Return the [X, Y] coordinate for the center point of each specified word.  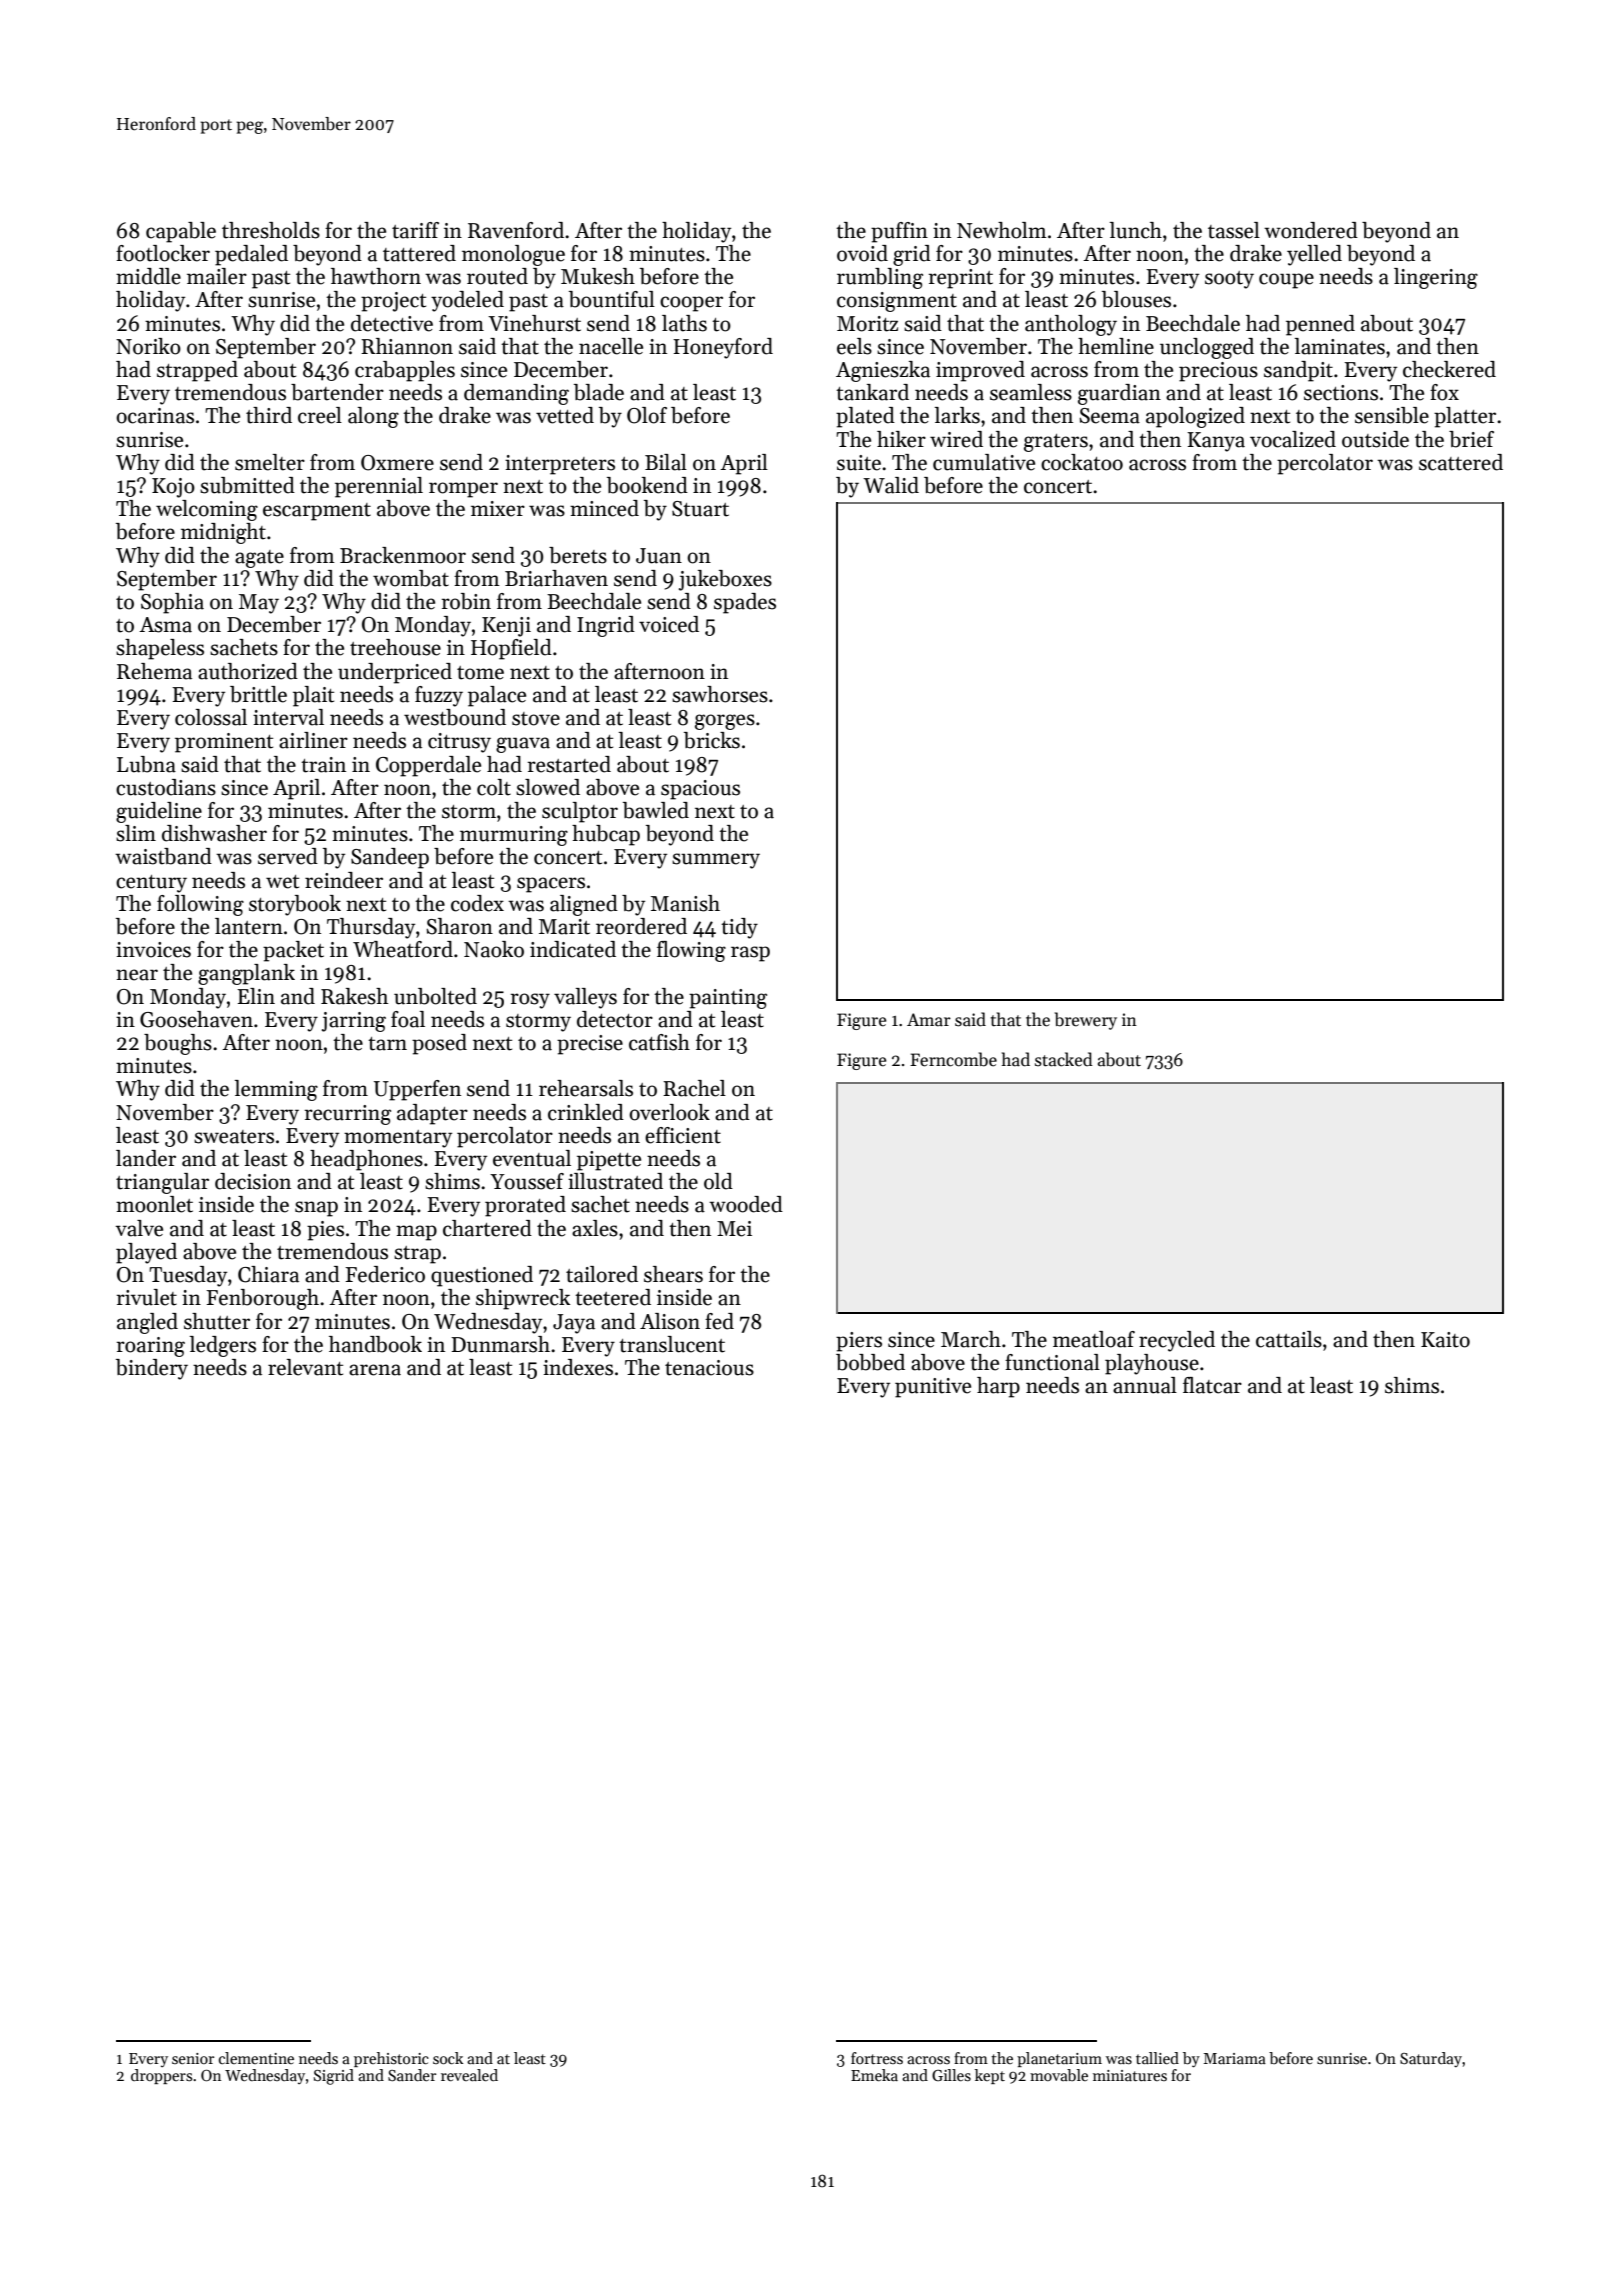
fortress [877, 2058]
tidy [739, 928]
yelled [1314, 255]
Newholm [1002, 230]
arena [375, 1370]
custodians [166, 787]
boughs [178, 1044]
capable [181, 232]
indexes [578, 1367]
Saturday [1431, 2059]
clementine [256, 2058]
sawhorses [720, 694]
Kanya [1216, 442]
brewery [1086, 1021]
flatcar [1212, 1385]
